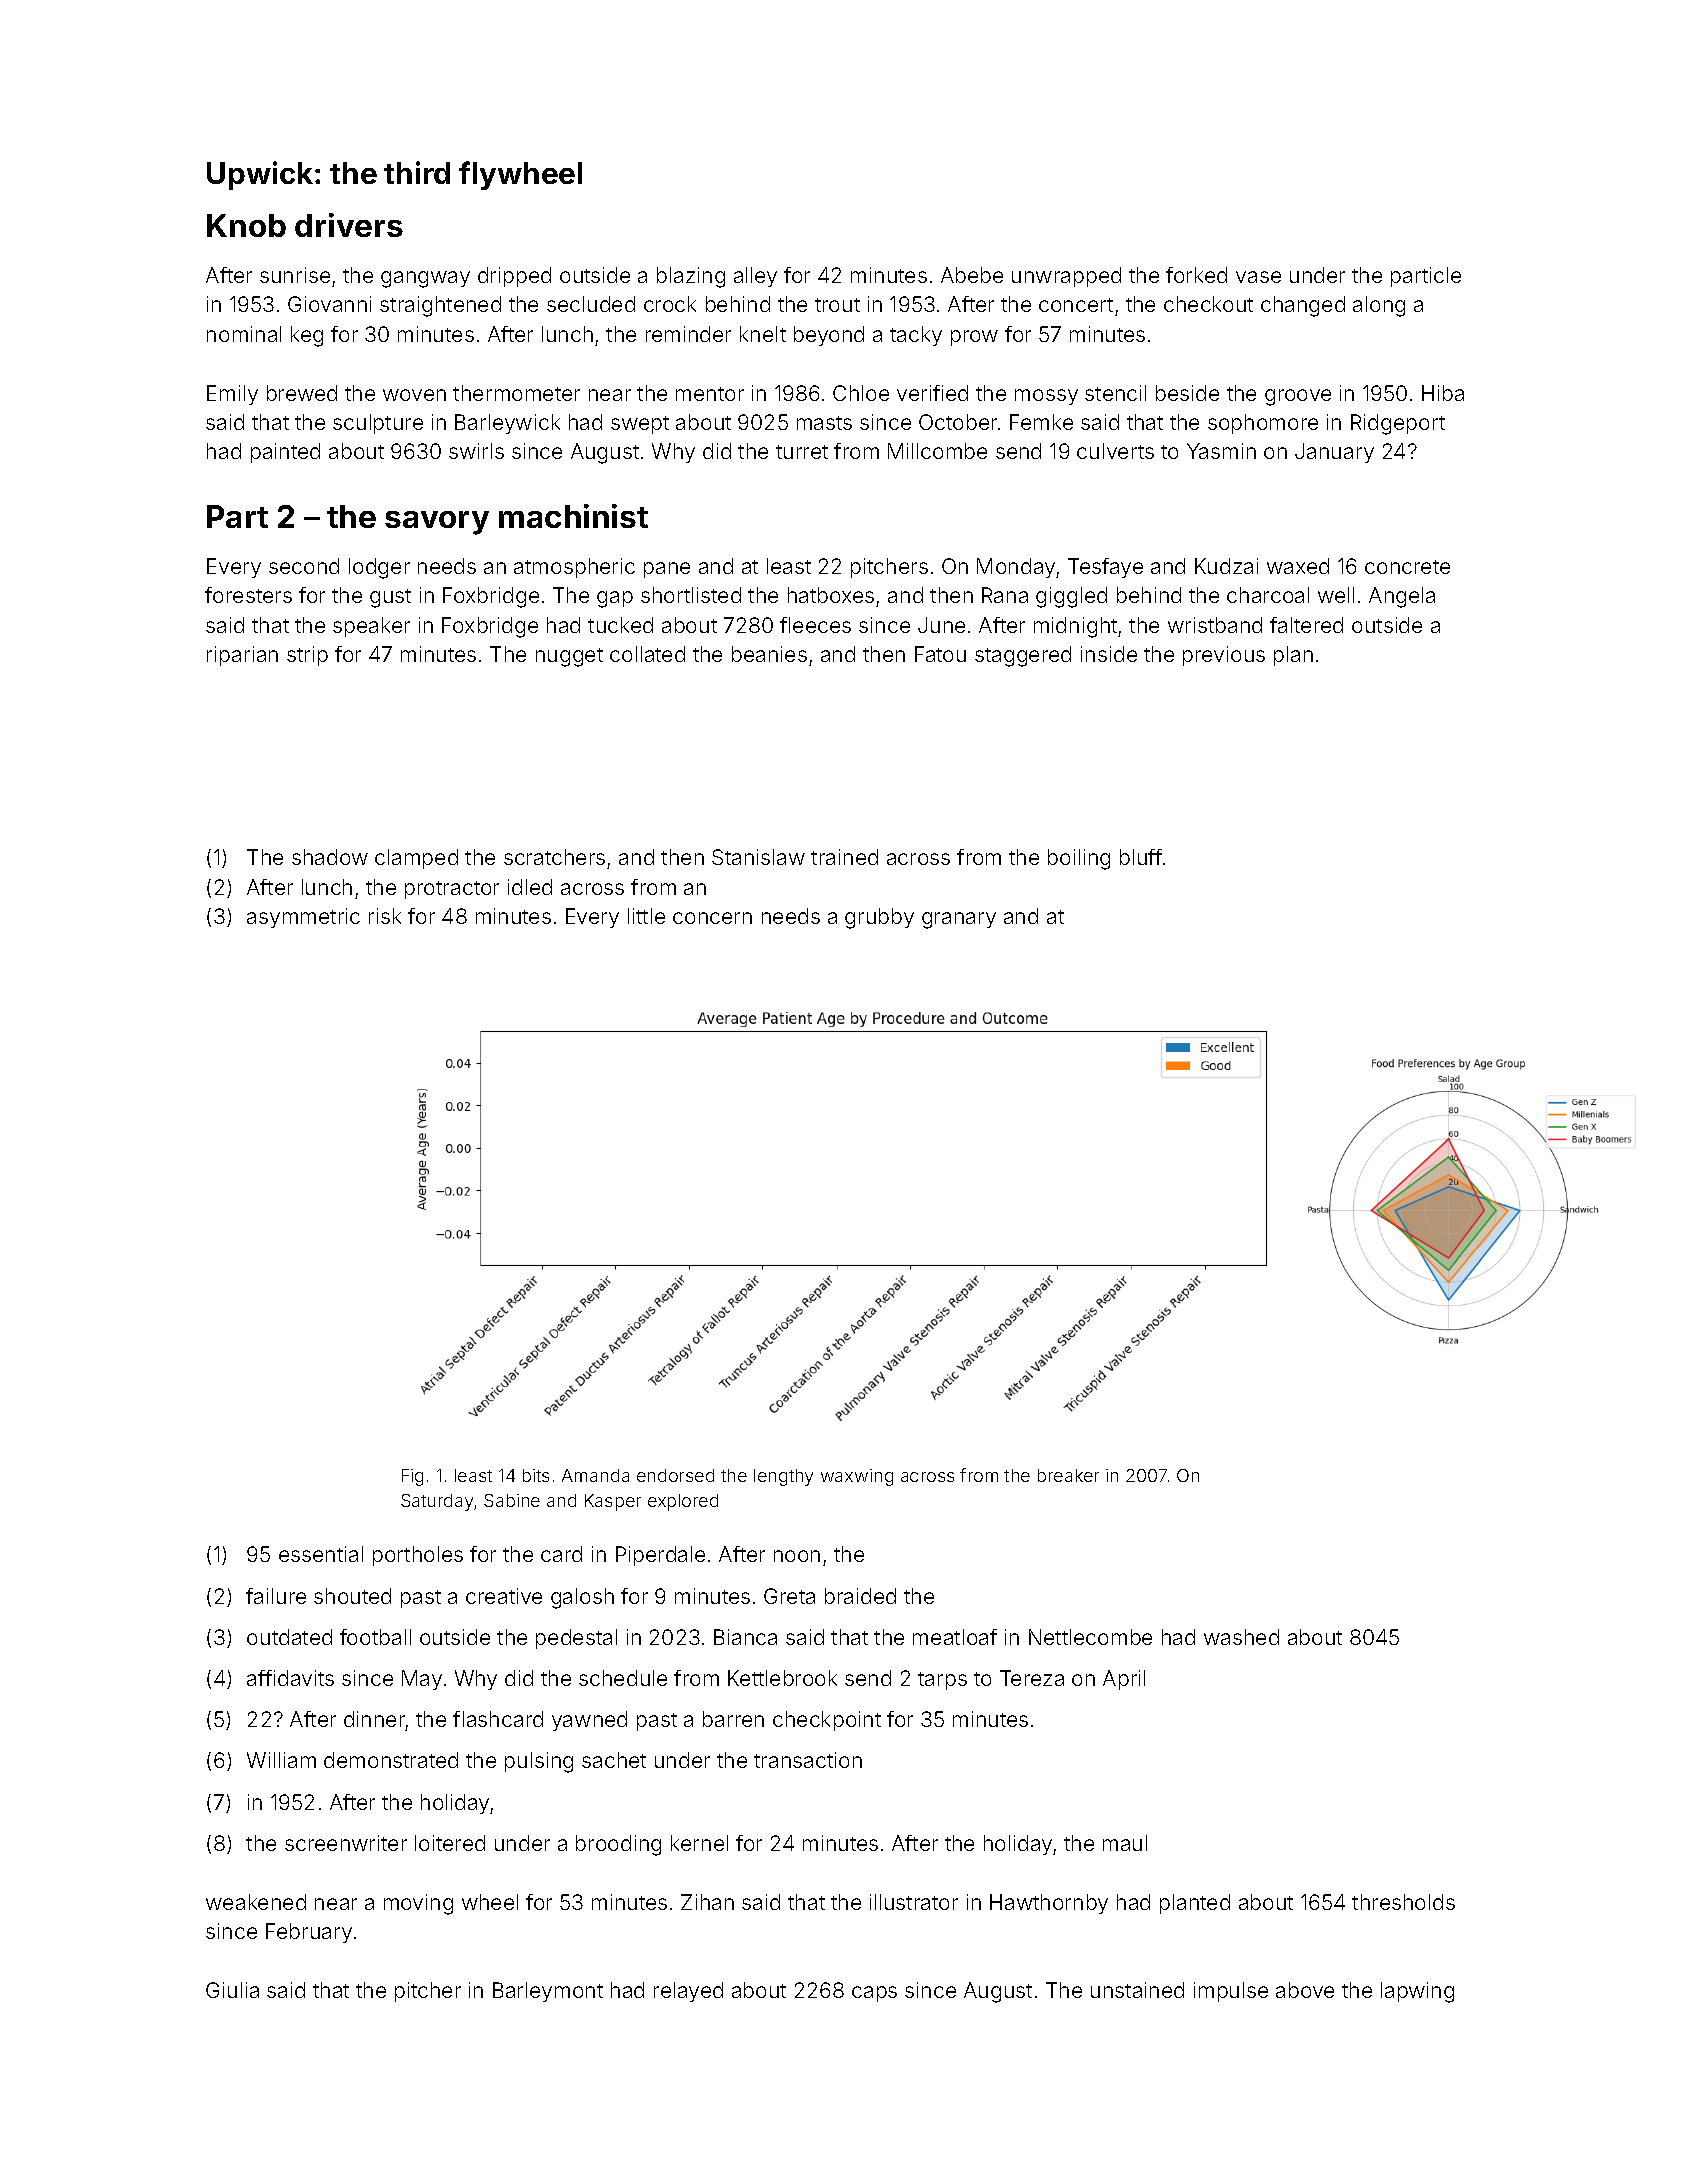 This screenshot has height=2178, width=1683. What do you see at coordinates (688, 1992) in the screenshot?
I see `relayed` at bounding box center [688, 1992].
